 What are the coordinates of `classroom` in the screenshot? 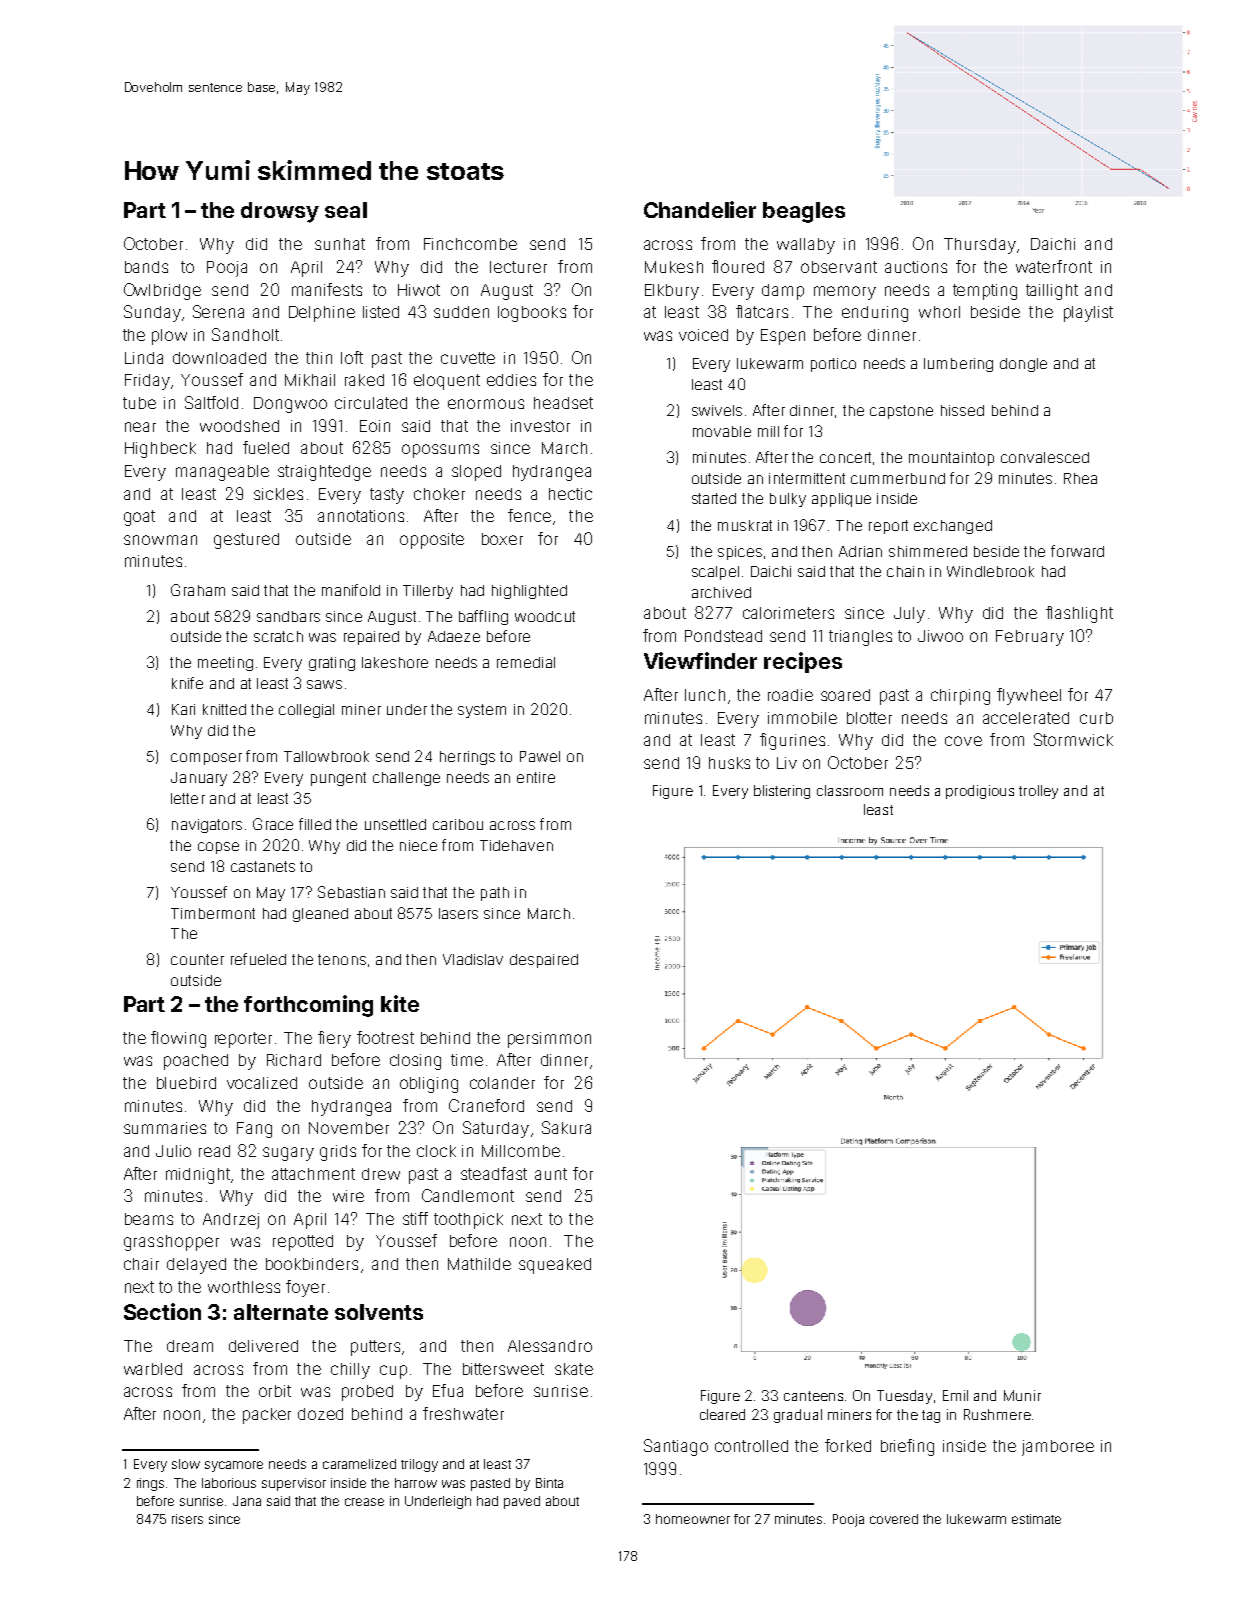 It's located at (850, 790).
